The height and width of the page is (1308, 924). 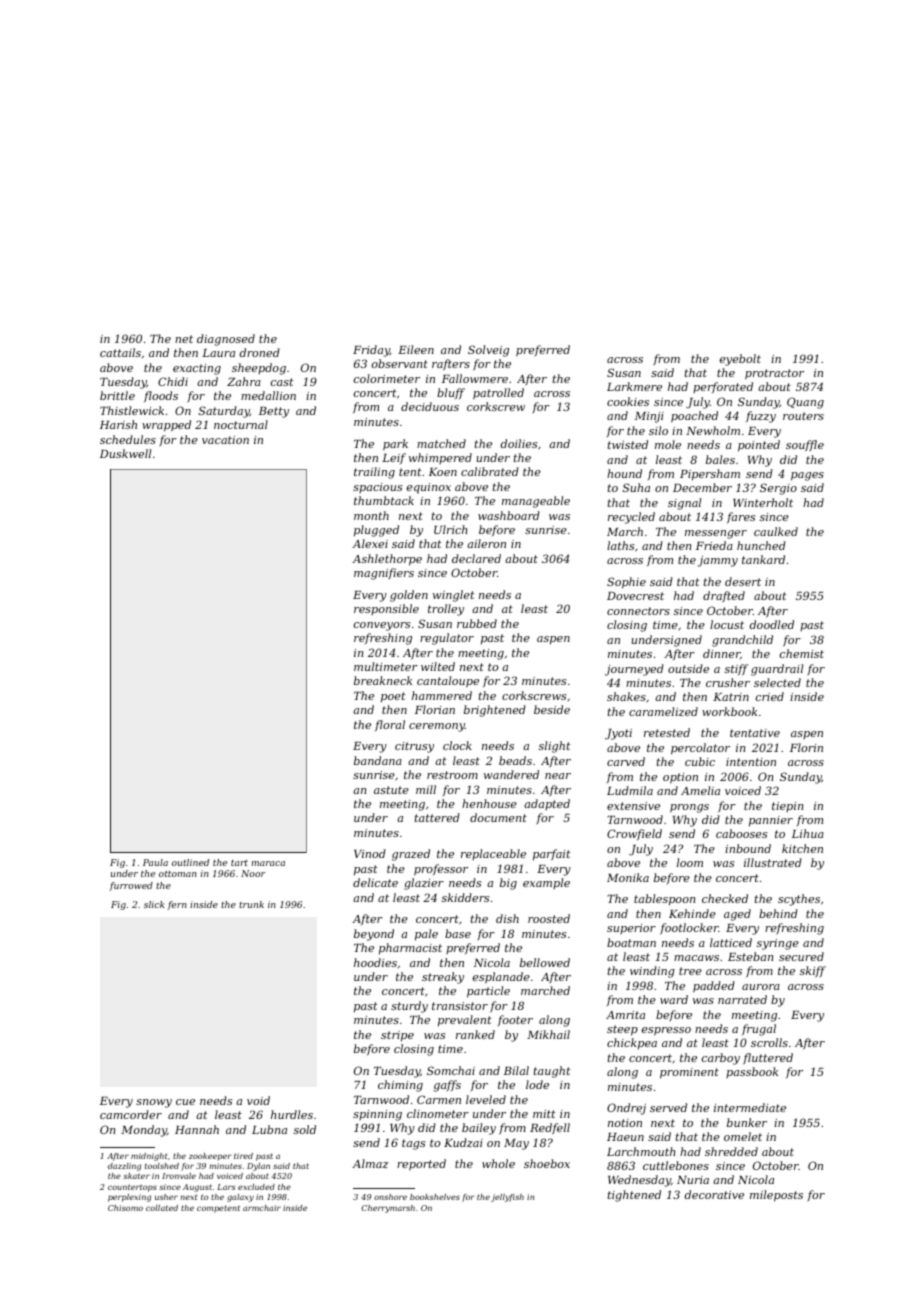 What do you see at coordinates (477, 623) in the page?
I see `rubbed` at bounding box center [477, 623].
